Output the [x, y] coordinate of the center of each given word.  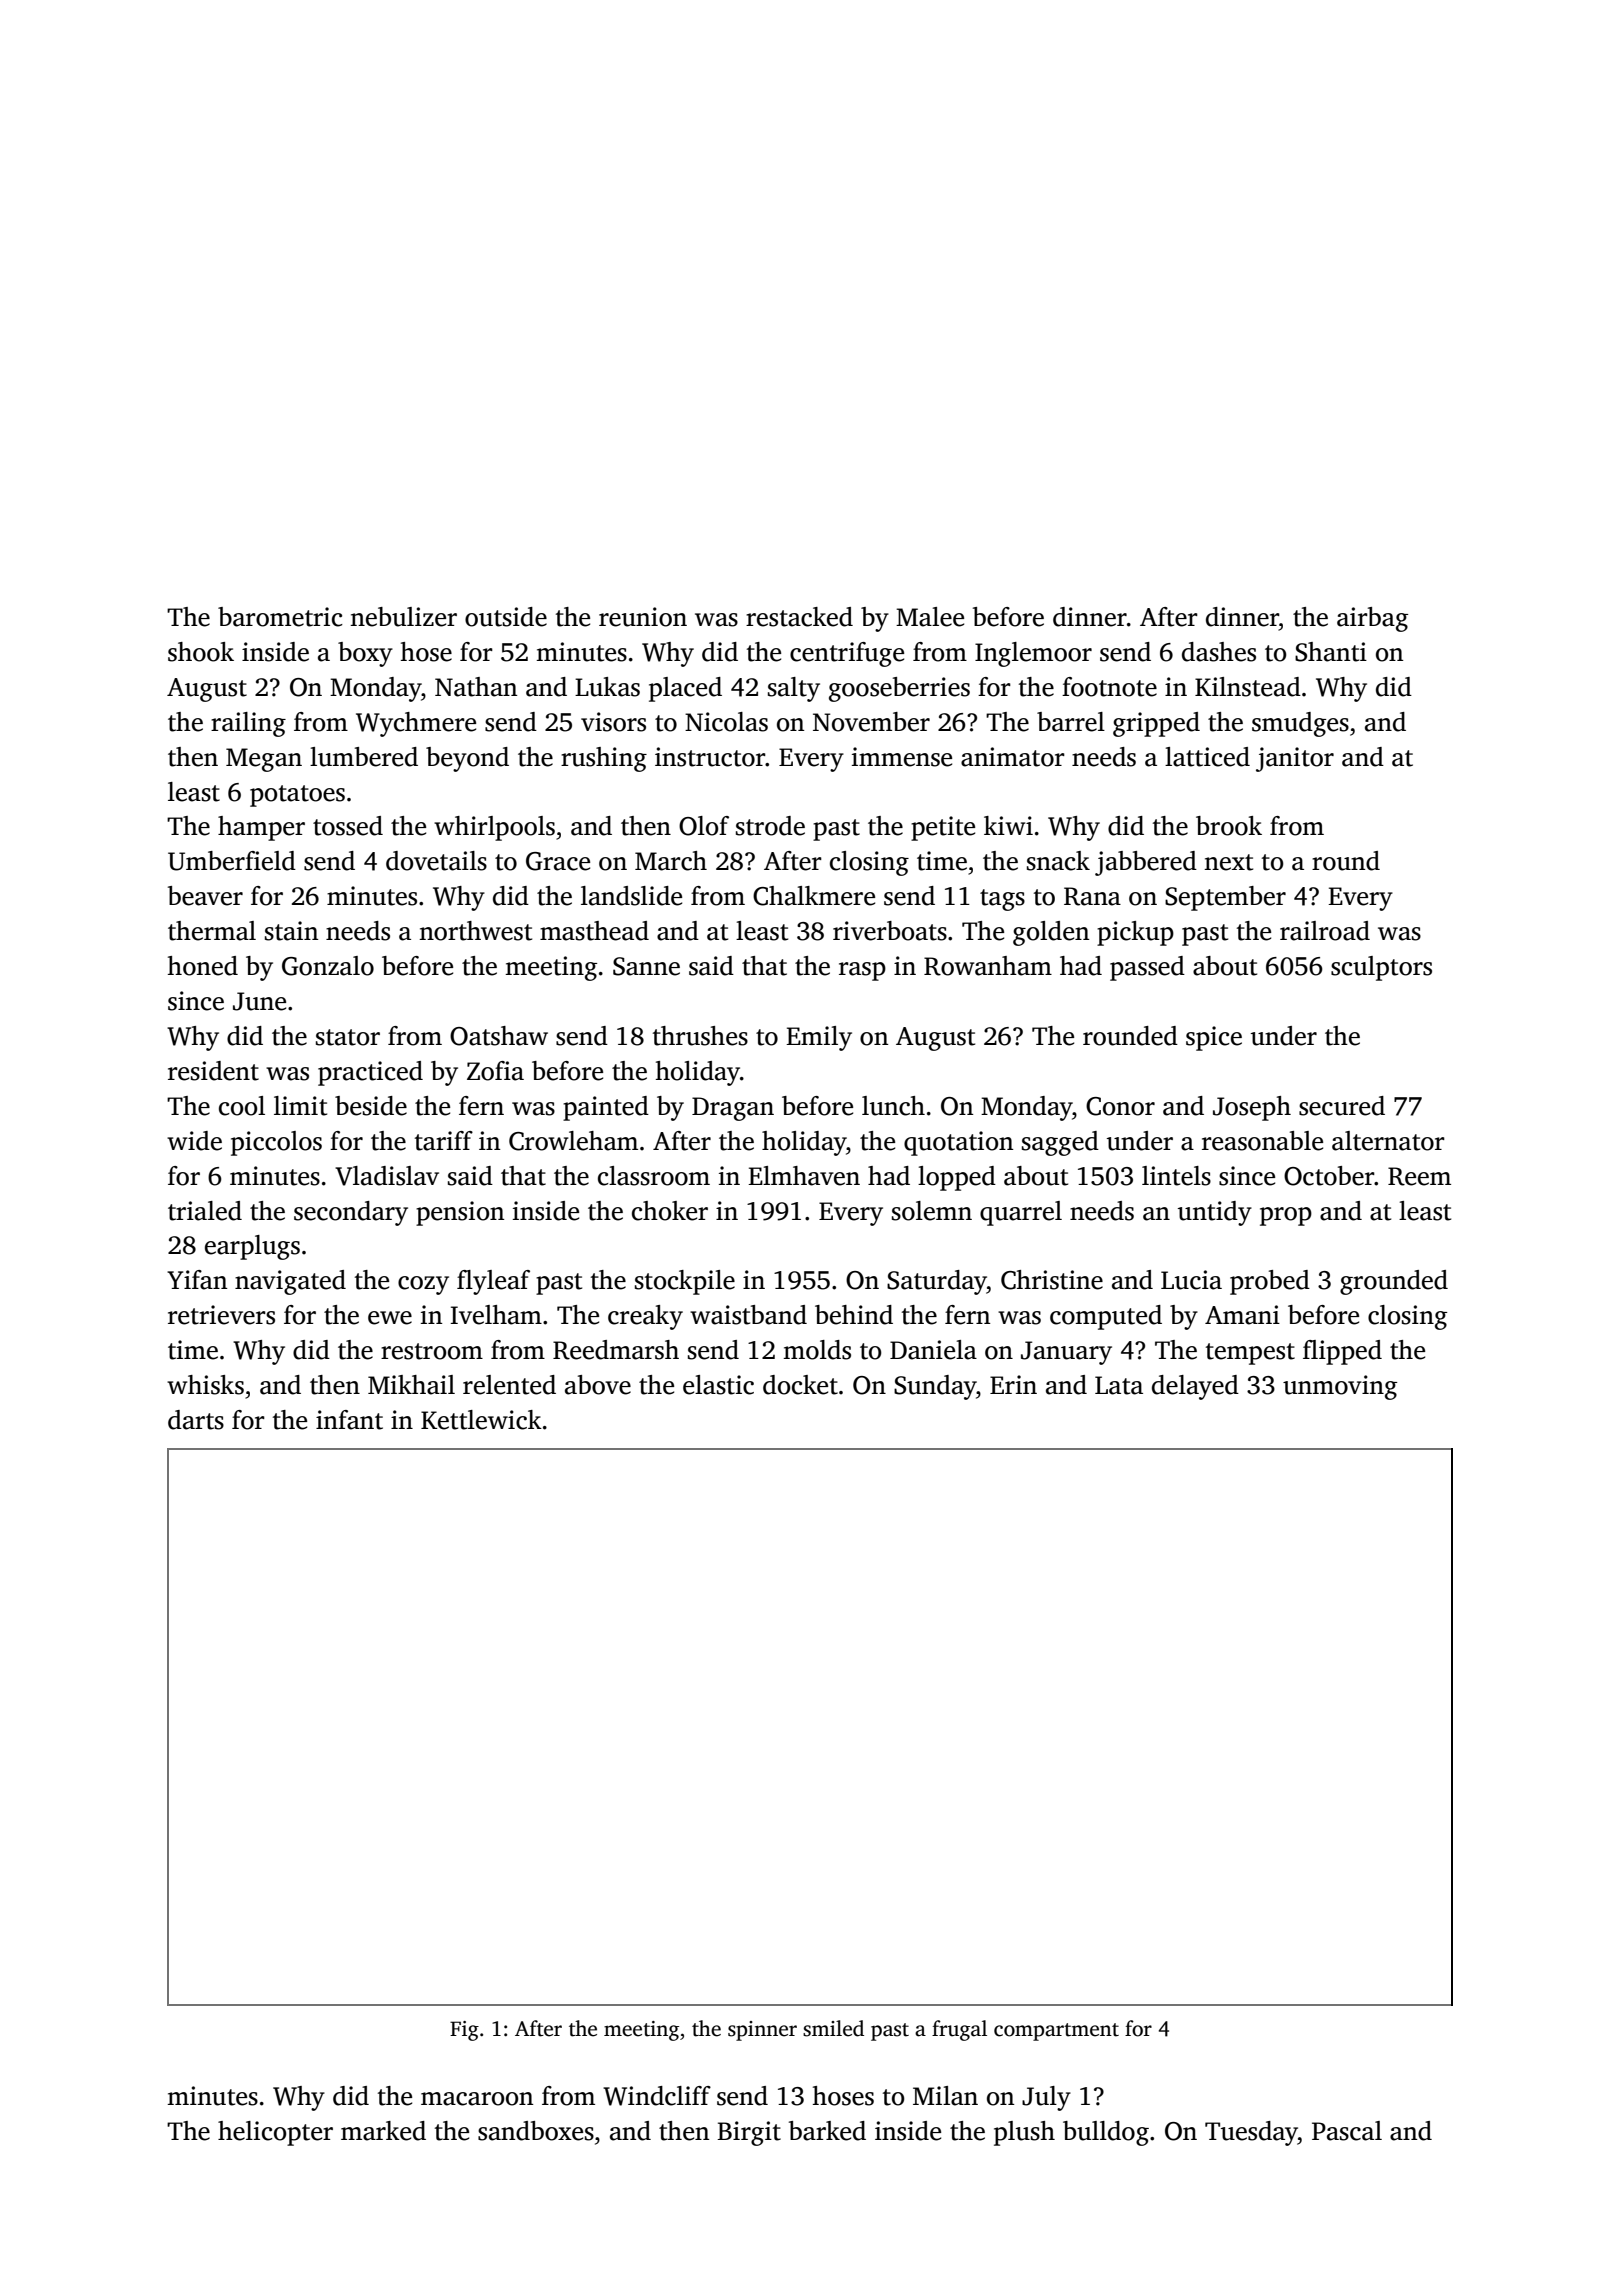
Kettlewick [481, 1420]
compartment [1056, 2032]
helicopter [275, 2133]
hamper [261, 828]
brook [1229, 826]
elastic [718, 1385]
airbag [1372, 619]
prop [1286, 1216]
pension [460, 1213]
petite [943, 828]
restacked [799, 617]
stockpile [685, 1282]
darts [196, 1420]
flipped [1342, 1352]
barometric [280, 617]
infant [349, 1420]
